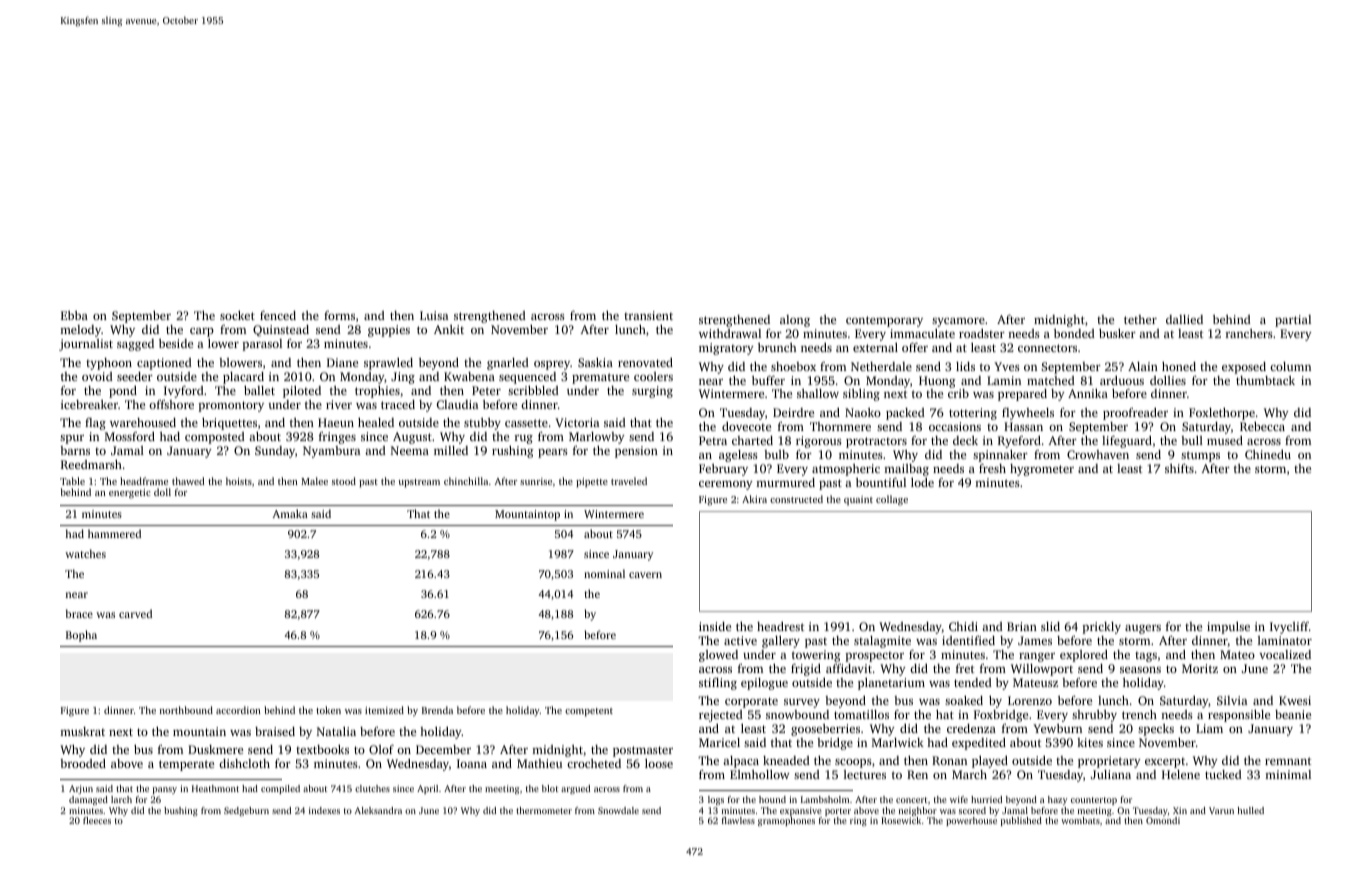 This image has height=887, width=1372. I want to click on gooseberries, so click(825, 730).
